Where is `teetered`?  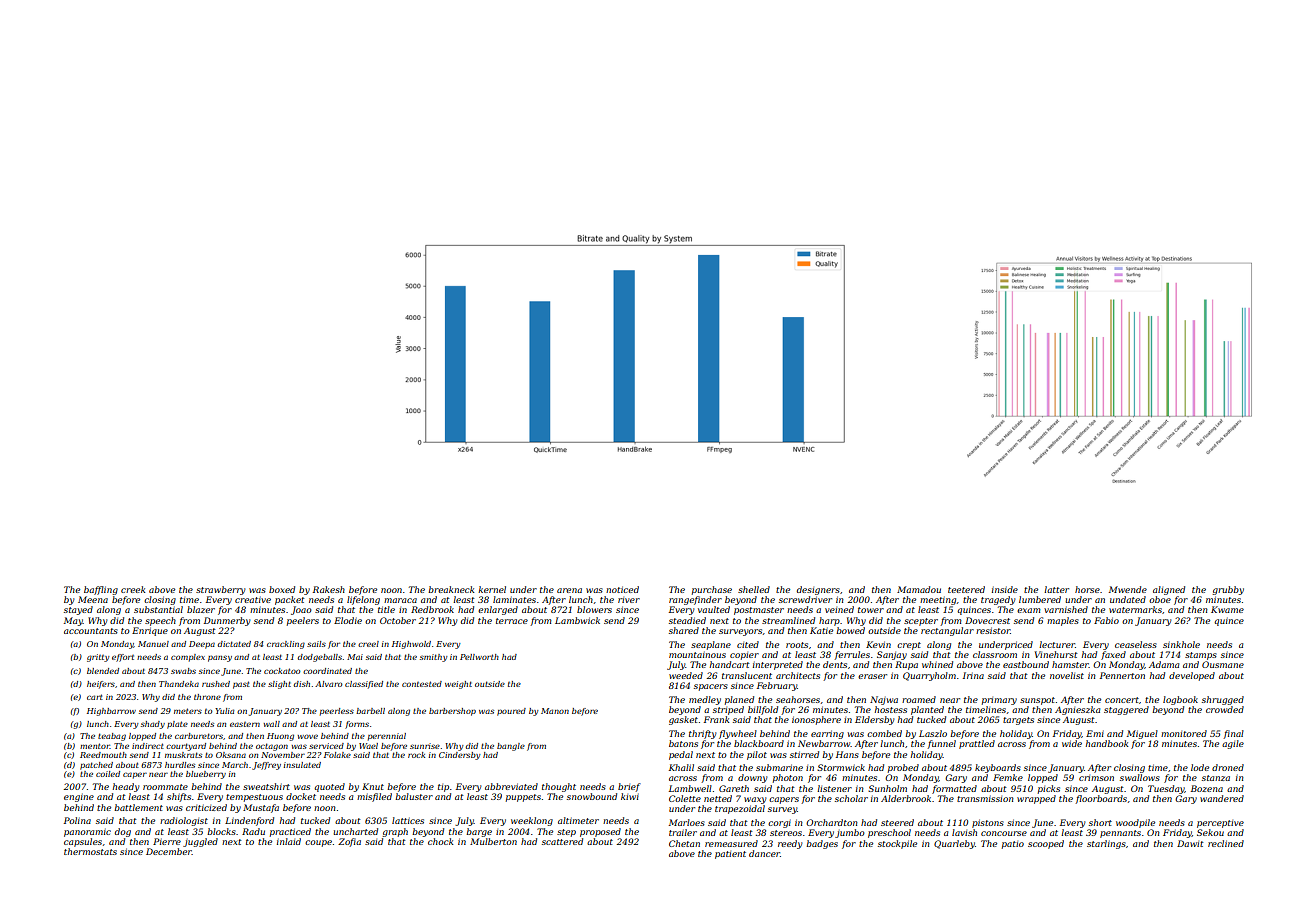
teetered is located at coordinates (966, 589).
